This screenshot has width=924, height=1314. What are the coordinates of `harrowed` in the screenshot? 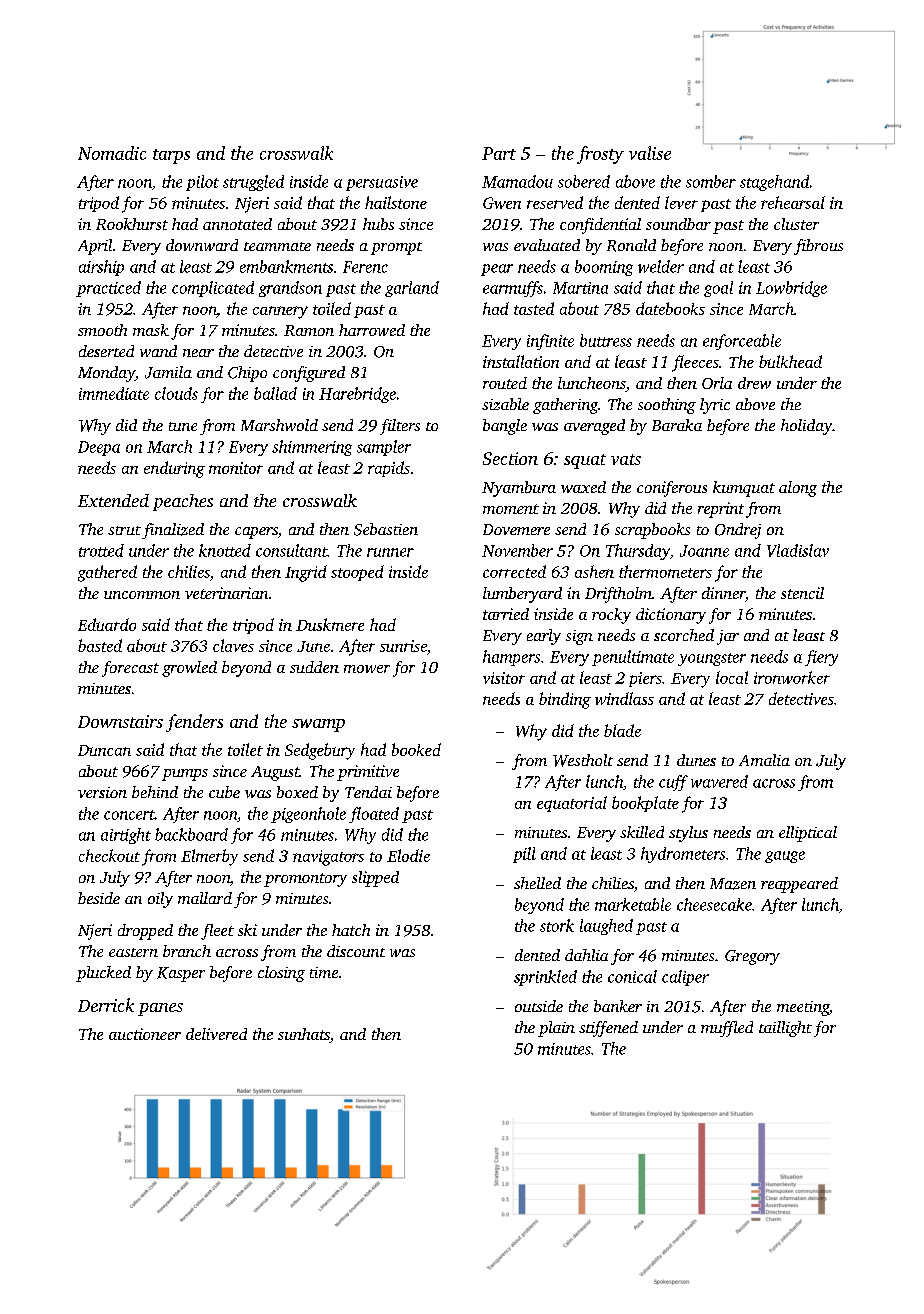 It's located at (372, 330).
